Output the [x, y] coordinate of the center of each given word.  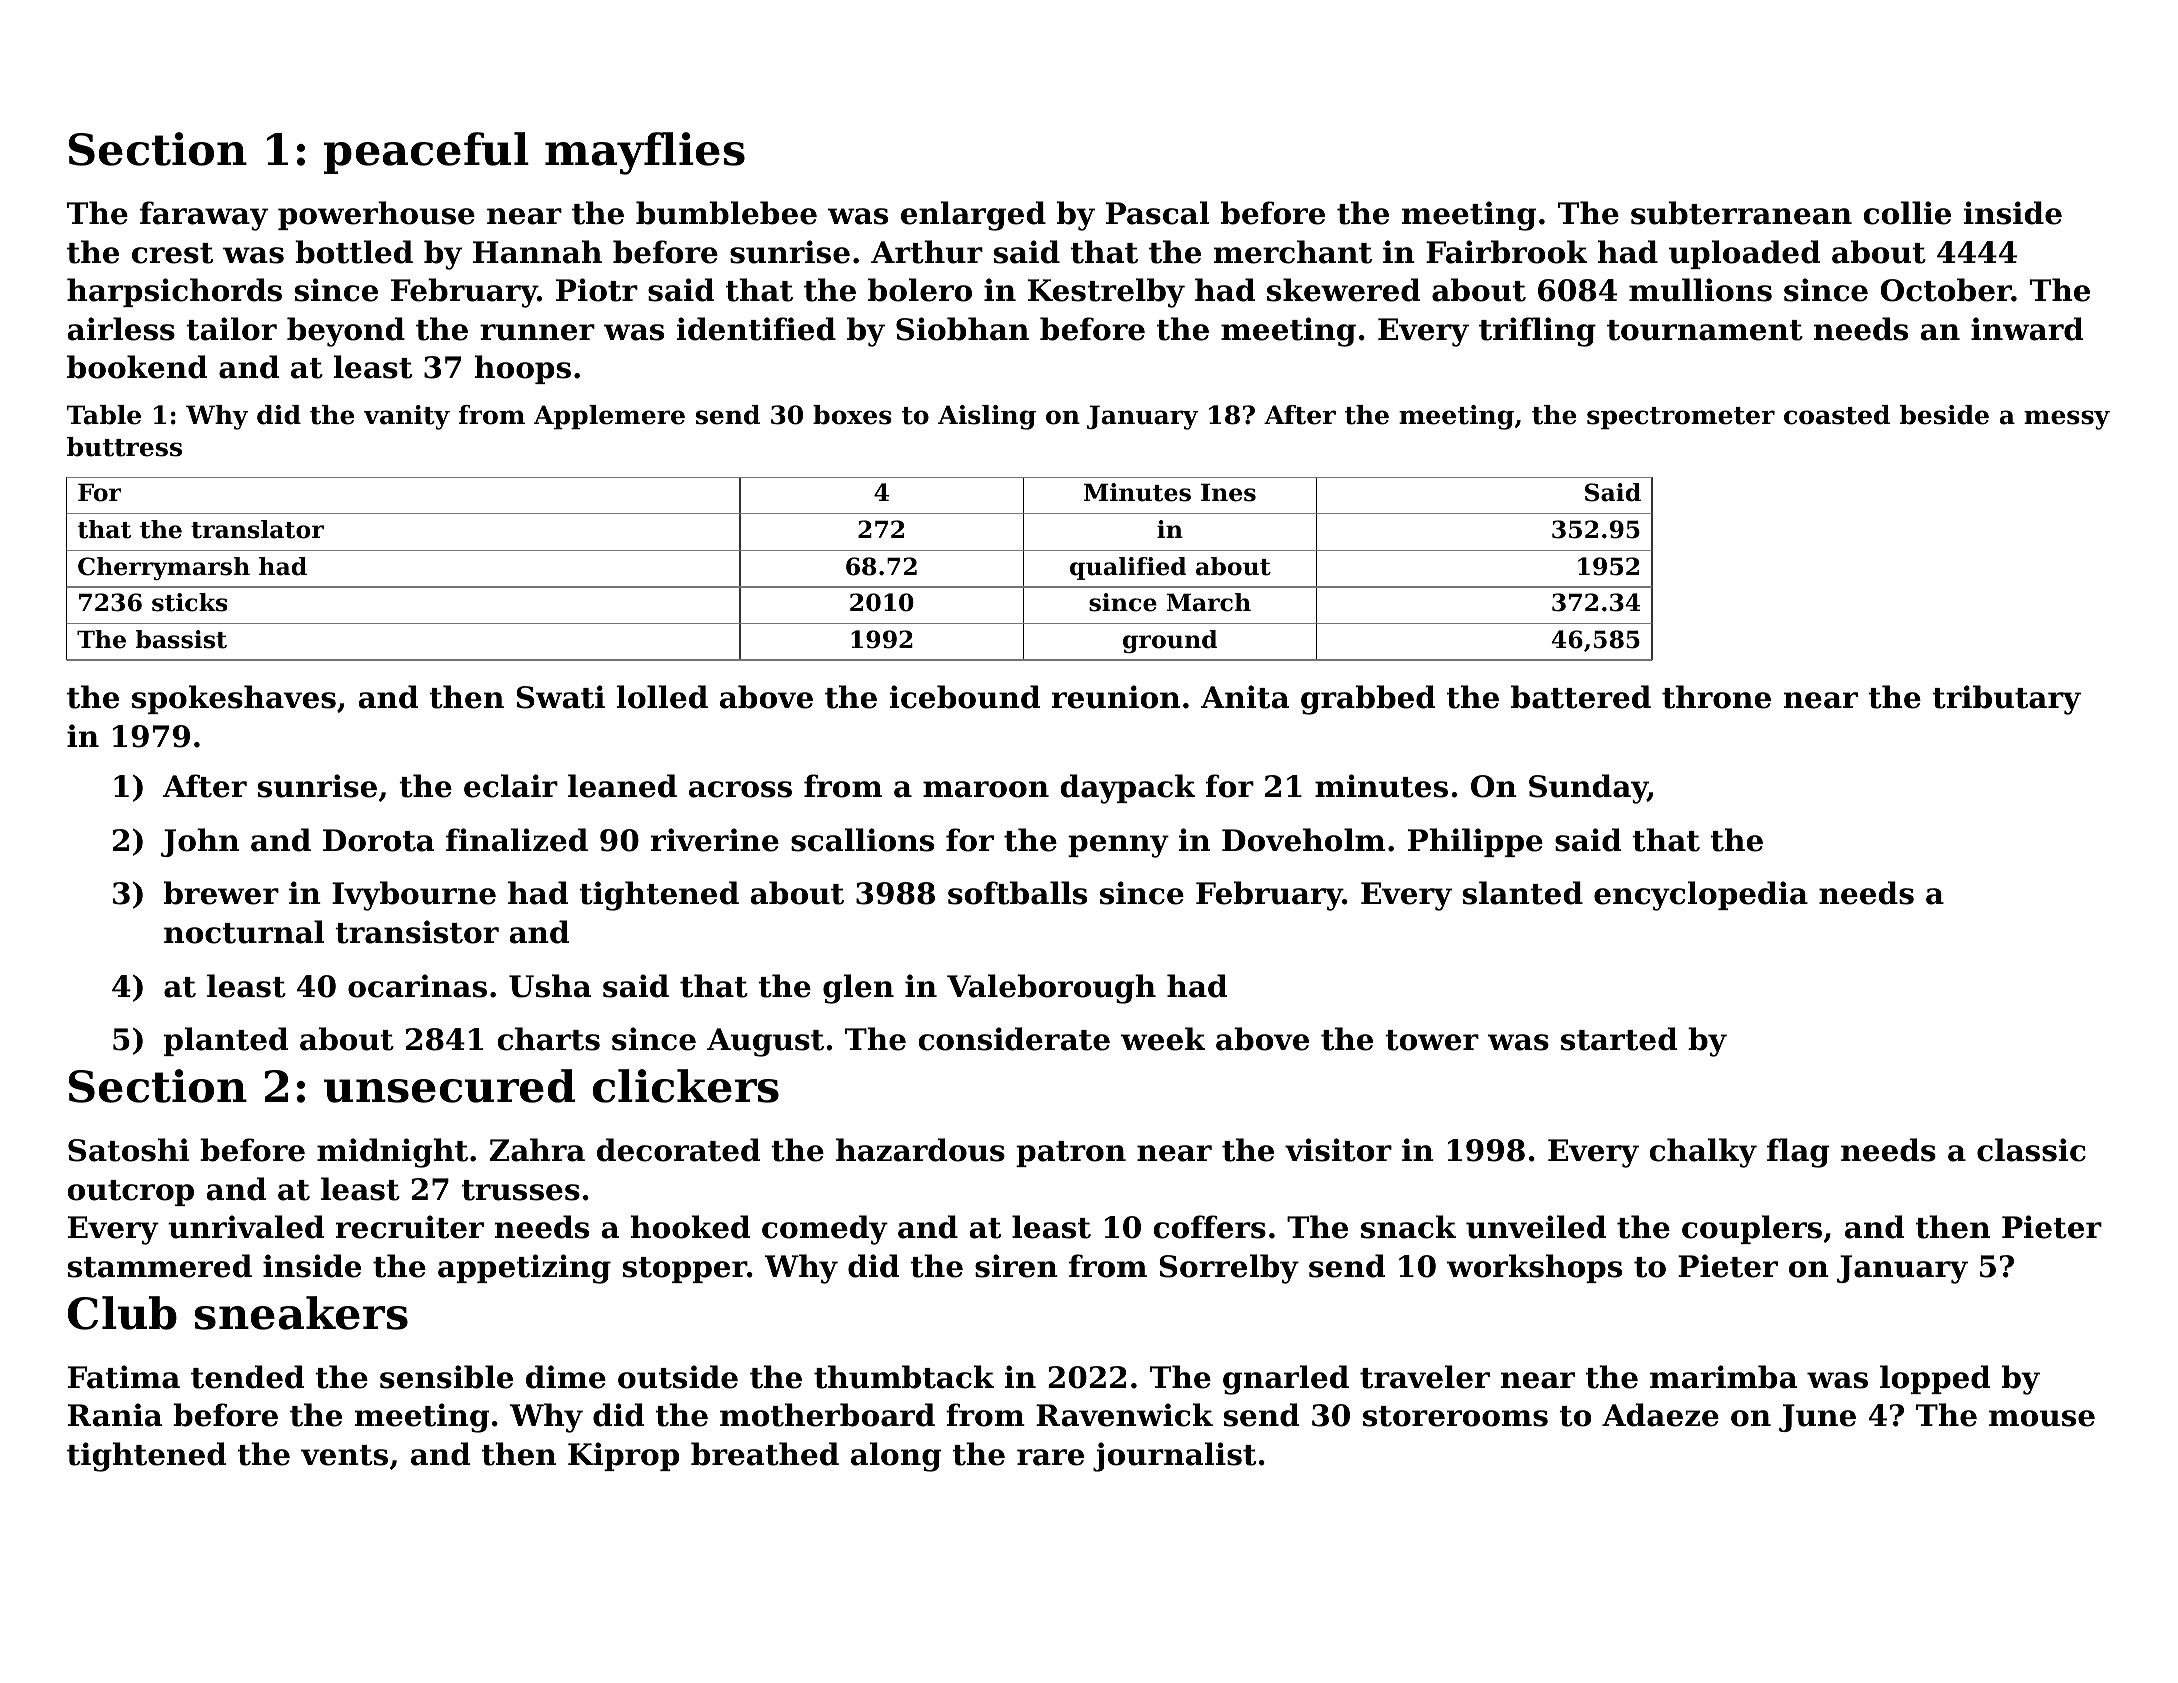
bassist [181, 639]
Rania [115, 1415]
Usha [550, 986]
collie [1907, 213]
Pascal [1158, 213]
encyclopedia [1701, 896]
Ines [1228, 492]
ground [1170, 641]
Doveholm [1303, 840]
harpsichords [174, 292]
